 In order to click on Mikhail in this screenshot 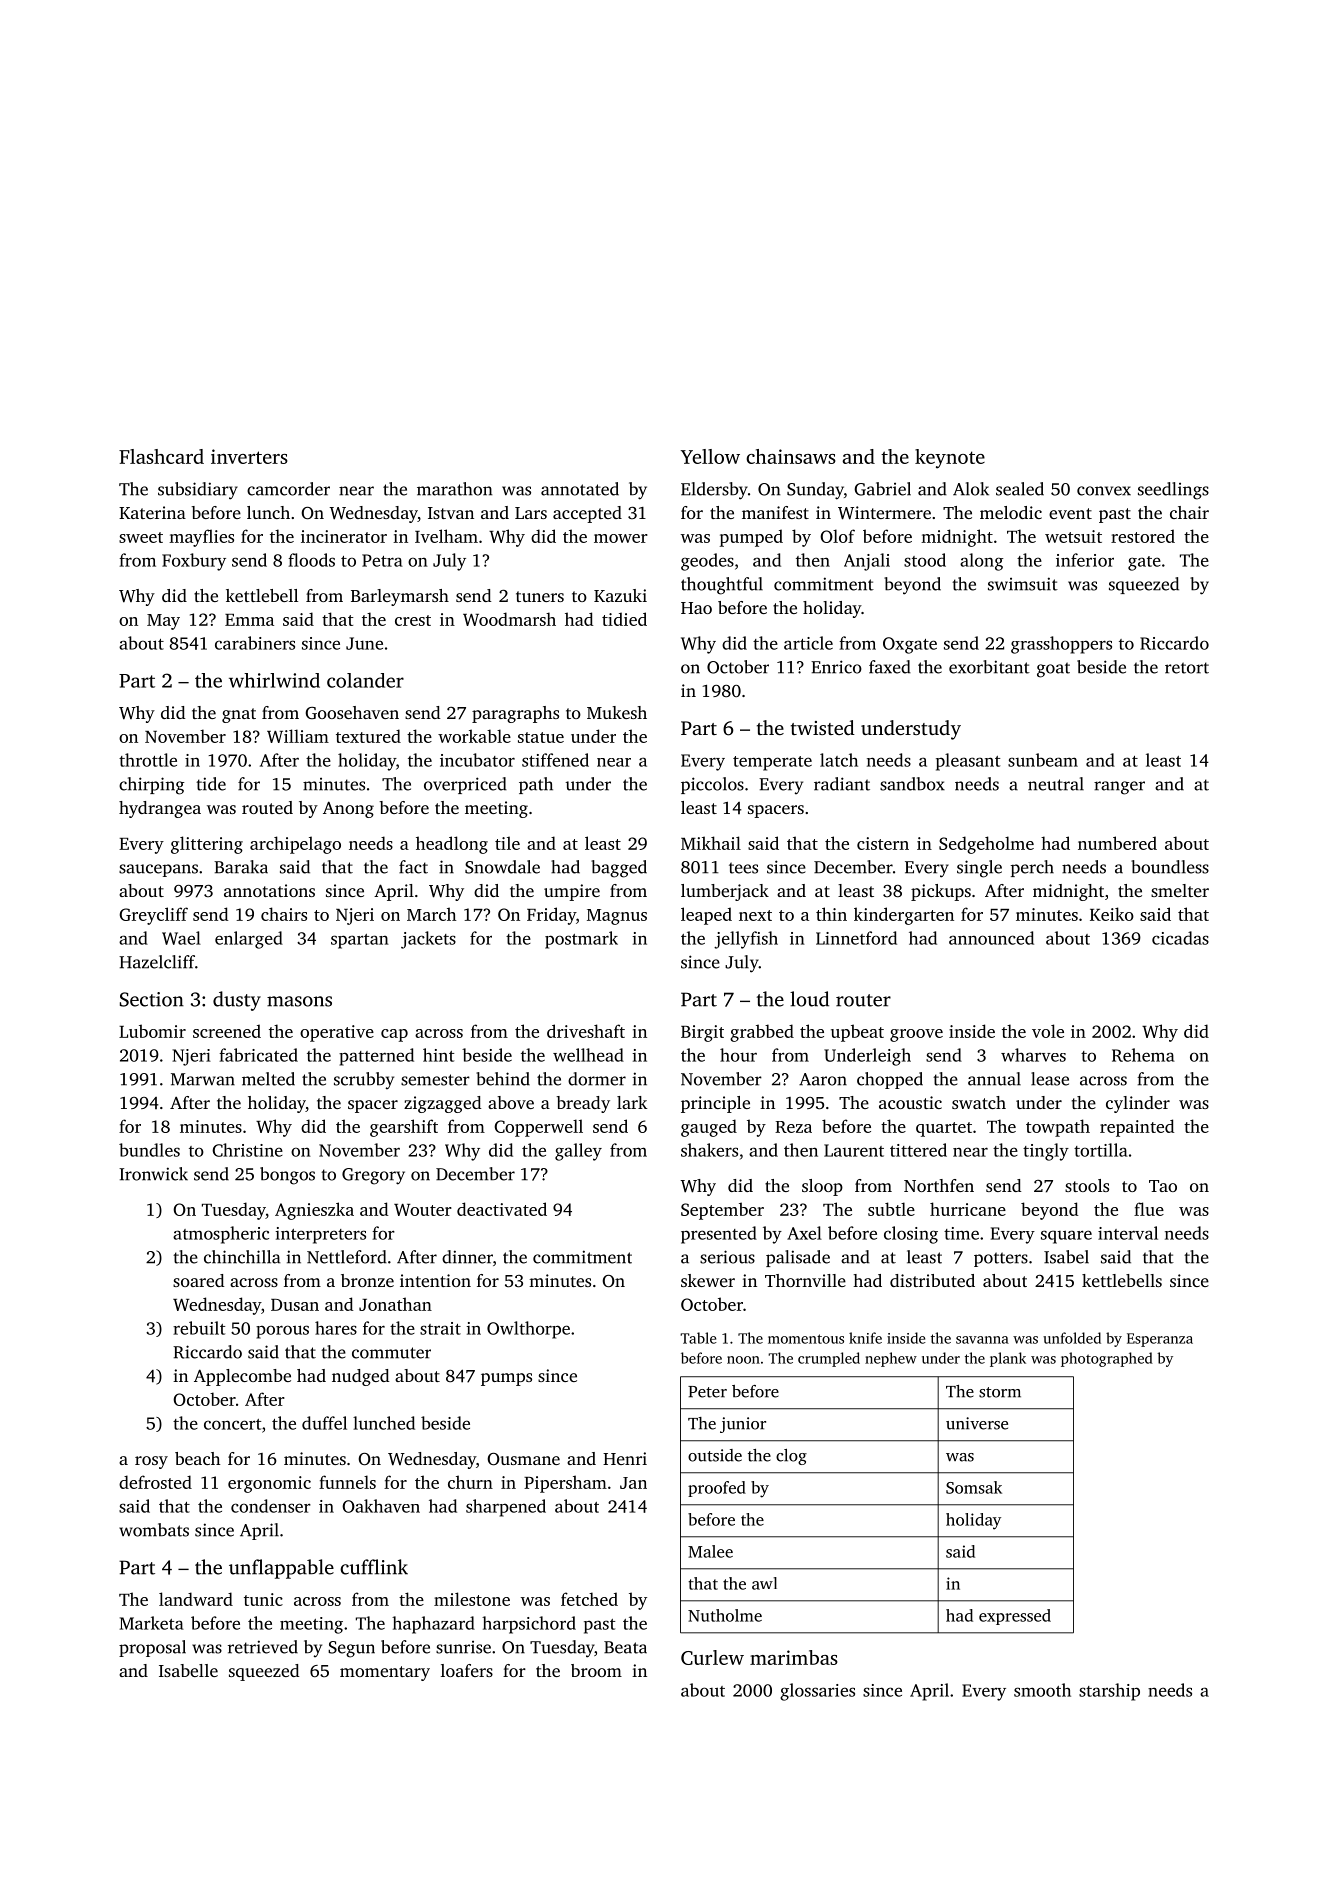, I will do `click(711, 843)`.
